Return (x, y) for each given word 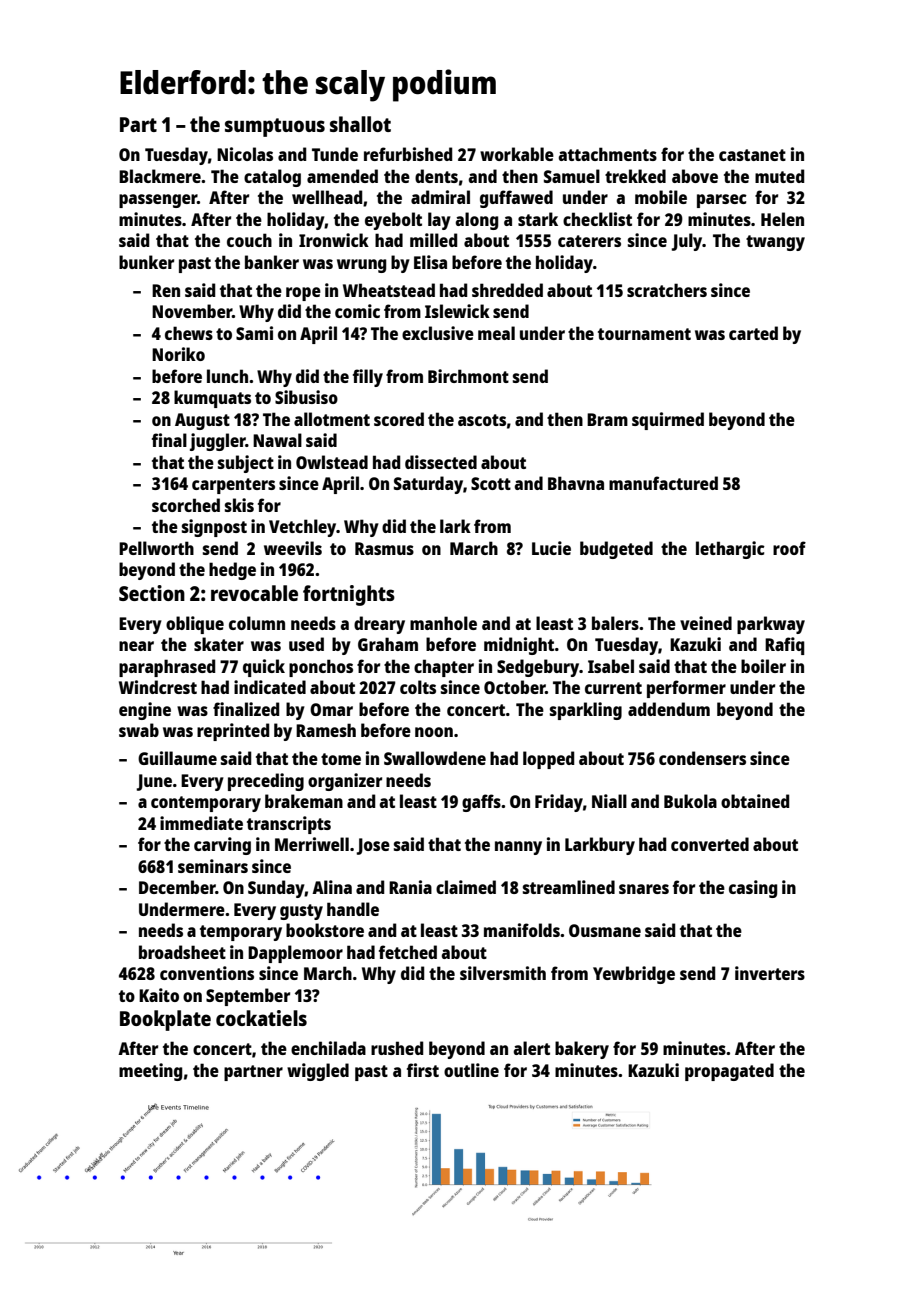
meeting (150, 1072)
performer (686, 689)
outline (471, 1070)
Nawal (277, 440)
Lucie (551, 548)
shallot (360, 124)
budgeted (616, 550)
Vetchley (303, 528)
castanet (752, 155)
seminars (213, 866)
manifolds (522, 930)
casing (753, 889)
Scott (491, 483)
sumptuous (275, 127)
